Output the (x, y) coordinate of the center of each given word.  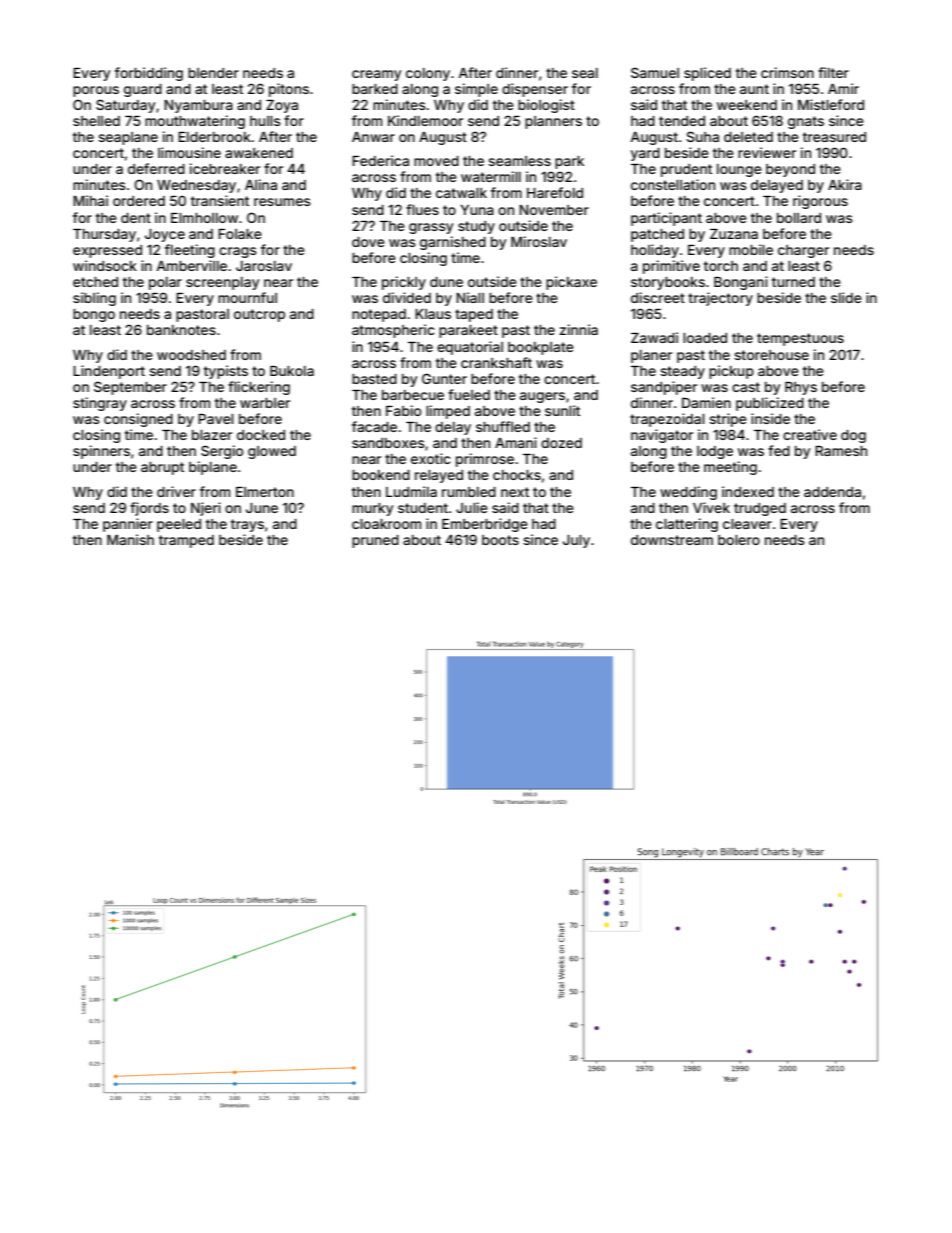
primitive (671, 267)
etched (95, 282)
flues (422, 209)
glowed (272, 452)
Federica (380, 160)
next (515, 492)
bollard (799, 218)
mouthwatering (195, 122)
